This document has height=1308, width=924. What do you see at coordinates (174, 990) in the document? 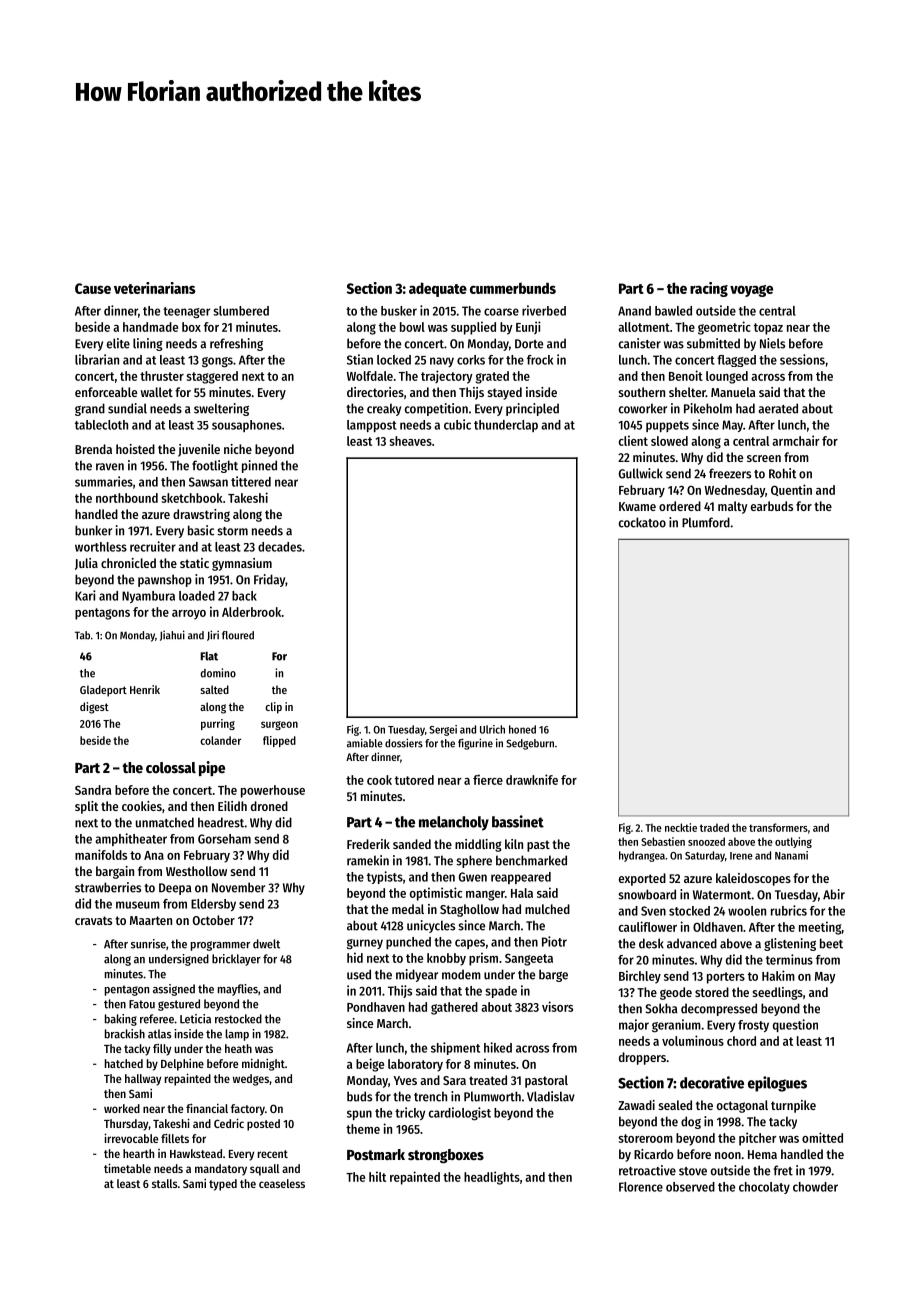
I see `assigned` at bounding box center [174, 990].
